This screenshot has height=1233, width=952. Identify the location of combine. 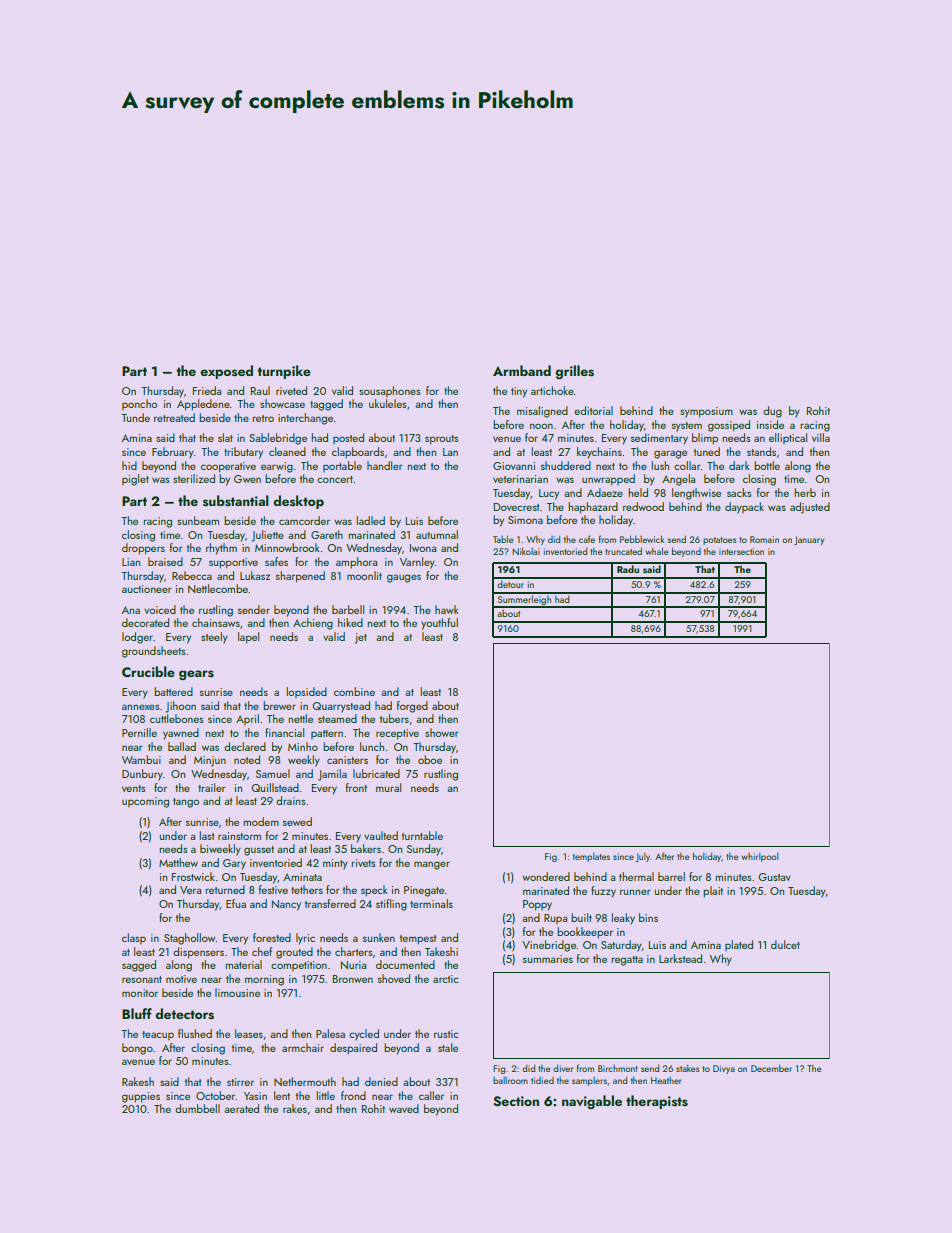
(354, 691).
